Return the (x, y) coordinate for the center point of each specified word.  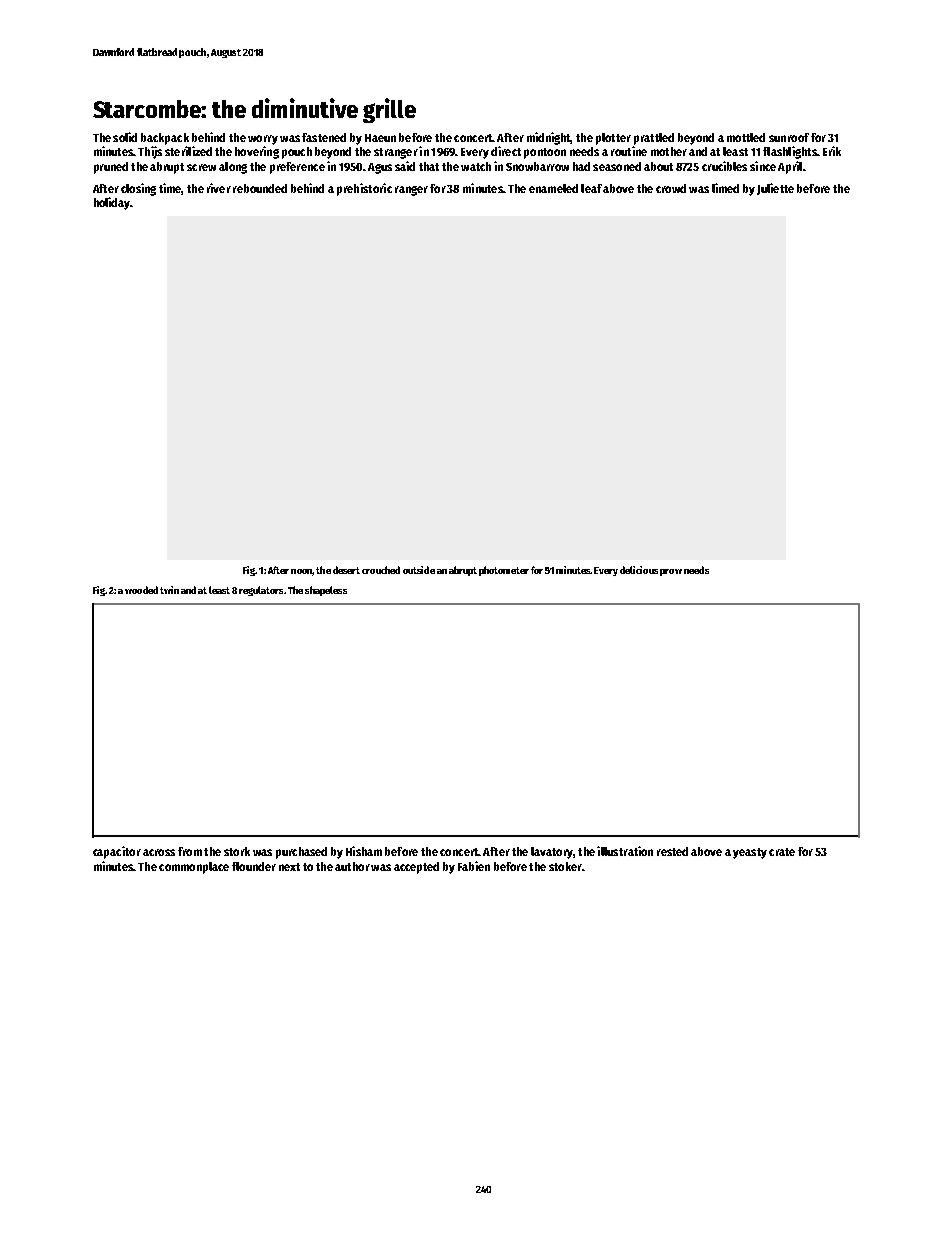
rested (672, 851)
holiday (112, 203)
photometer (504, 571)
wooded (141, 590)
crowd (671, 188)
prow (671, 572)
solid (125, 137)
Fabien (474, 866)
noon (301, 571)
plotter (613, 139)
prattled (654, 139)
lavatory (552, 853)
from (190, 851)
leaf (591, 188)
